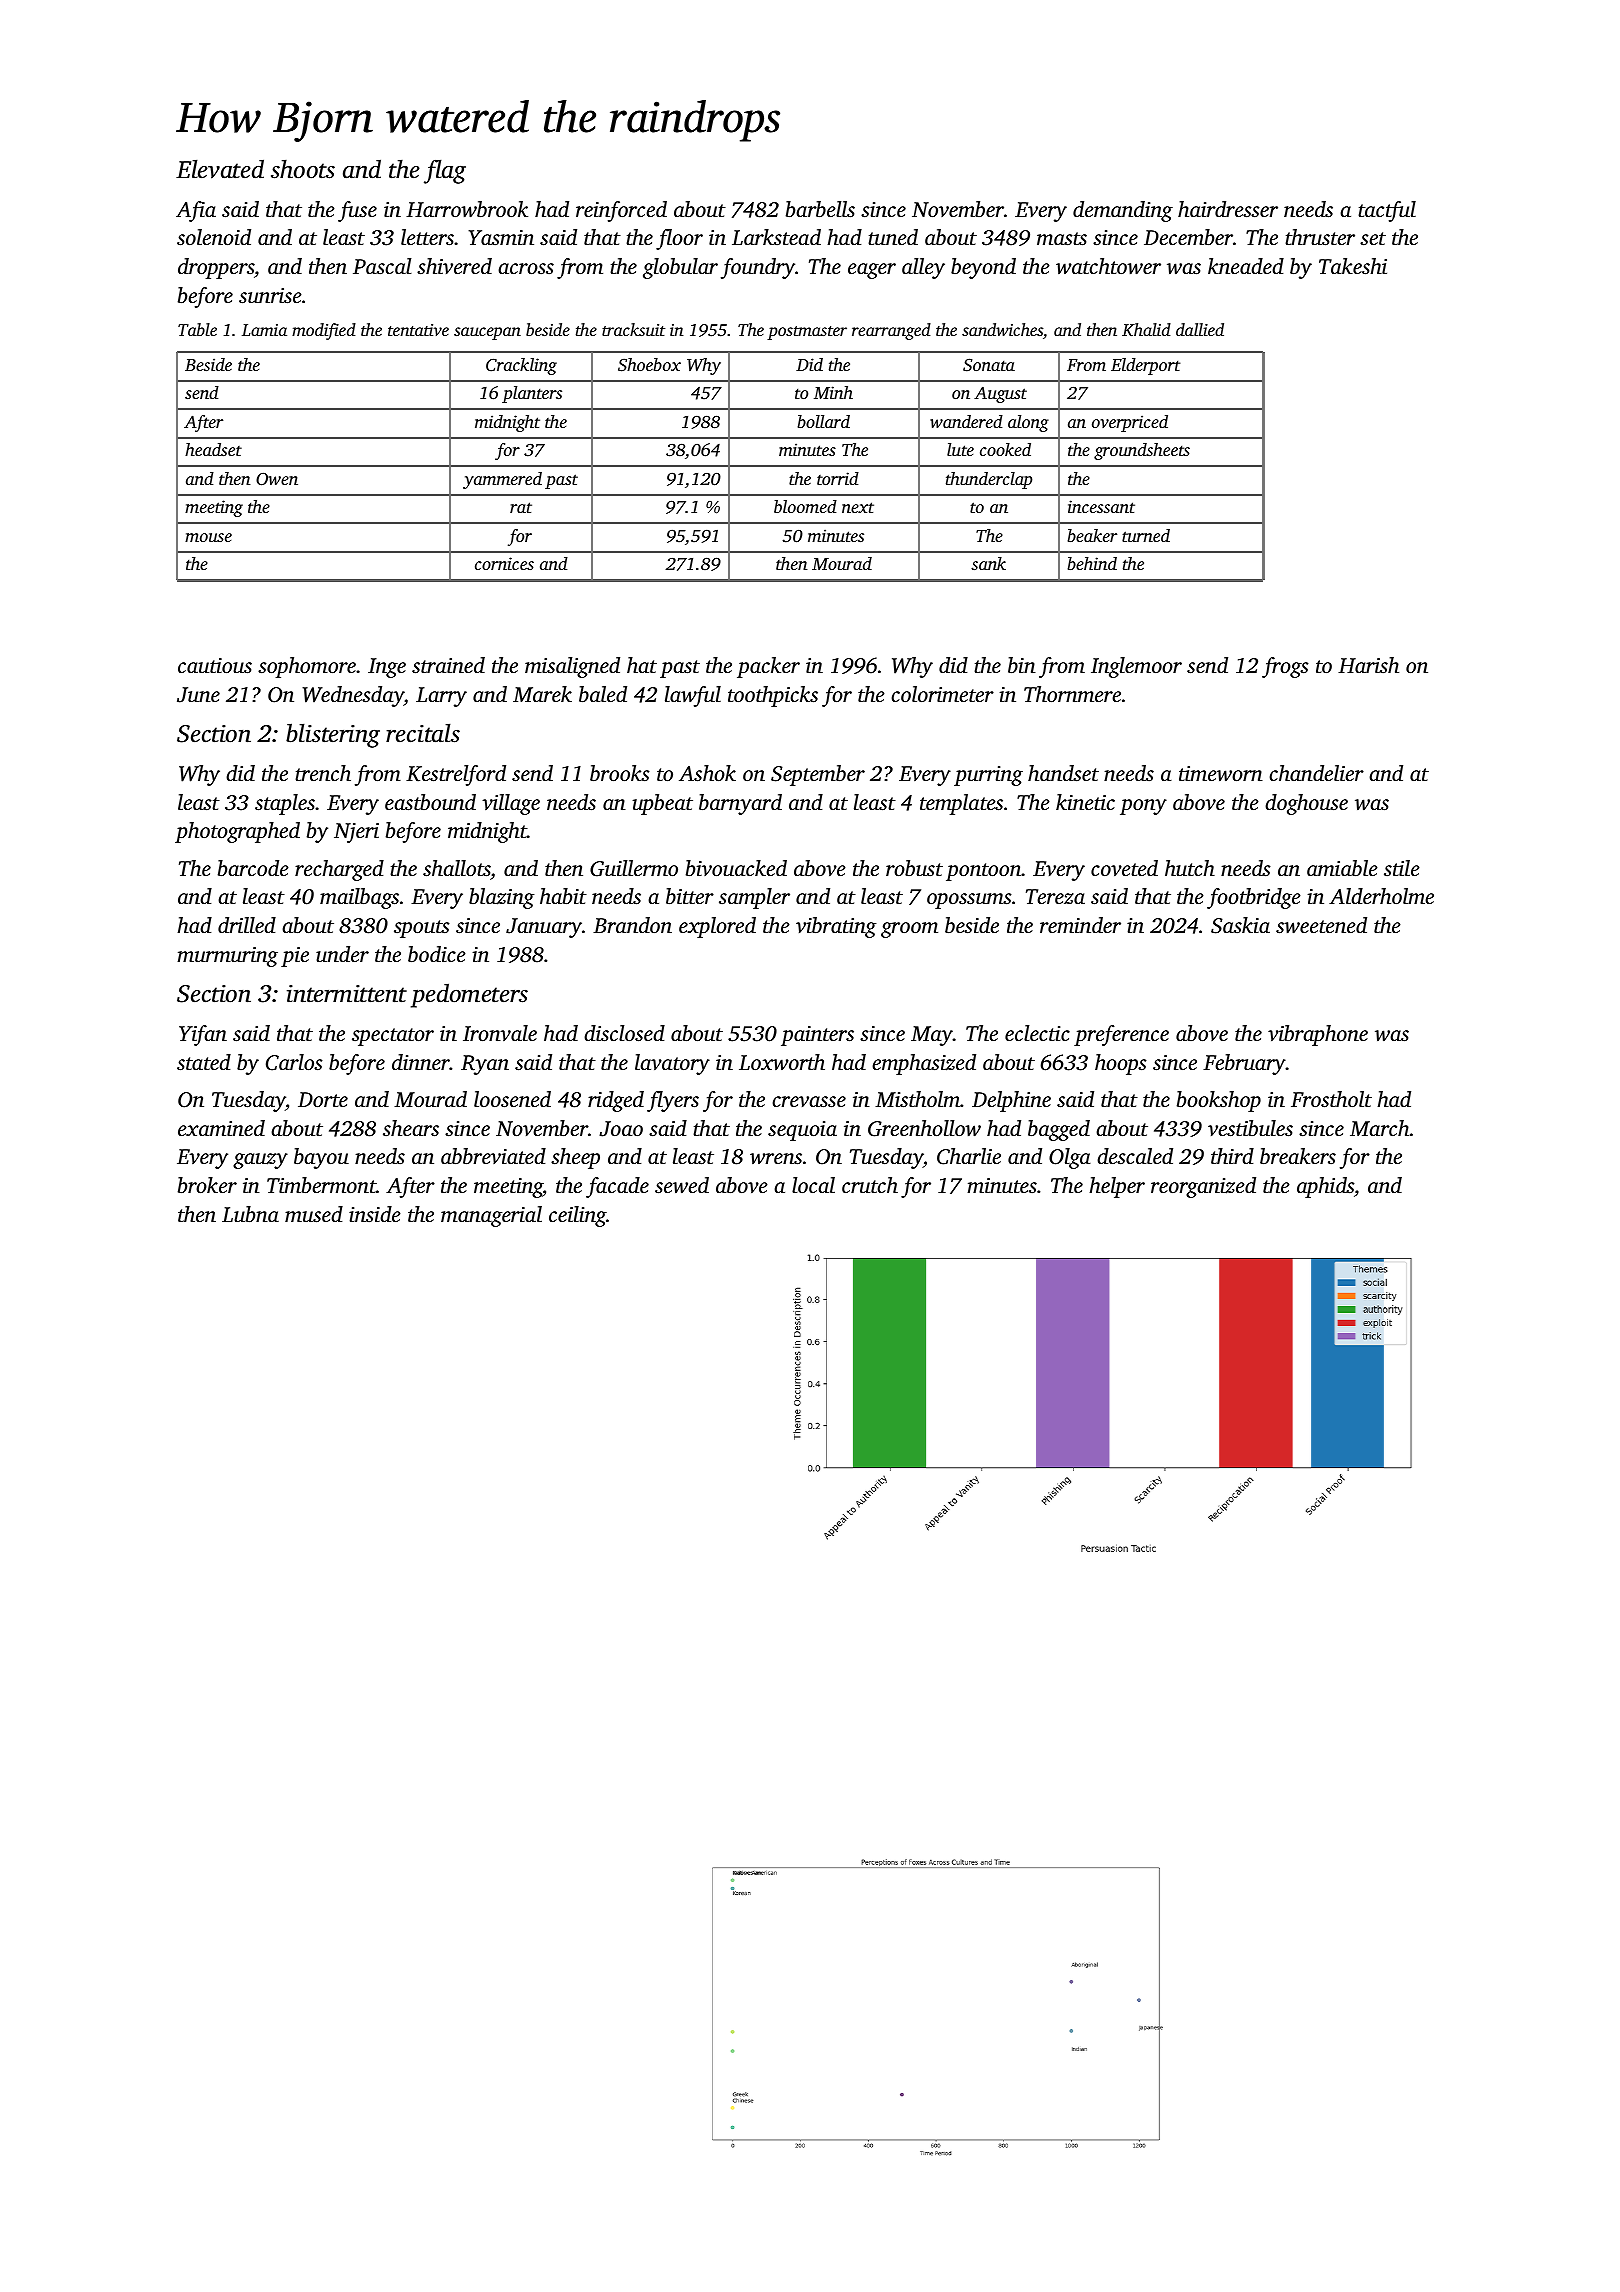  What do you see at coordinates (577, 1216) in the screenshot?
I see `ceiling` at bounding box center [577, 1216].
